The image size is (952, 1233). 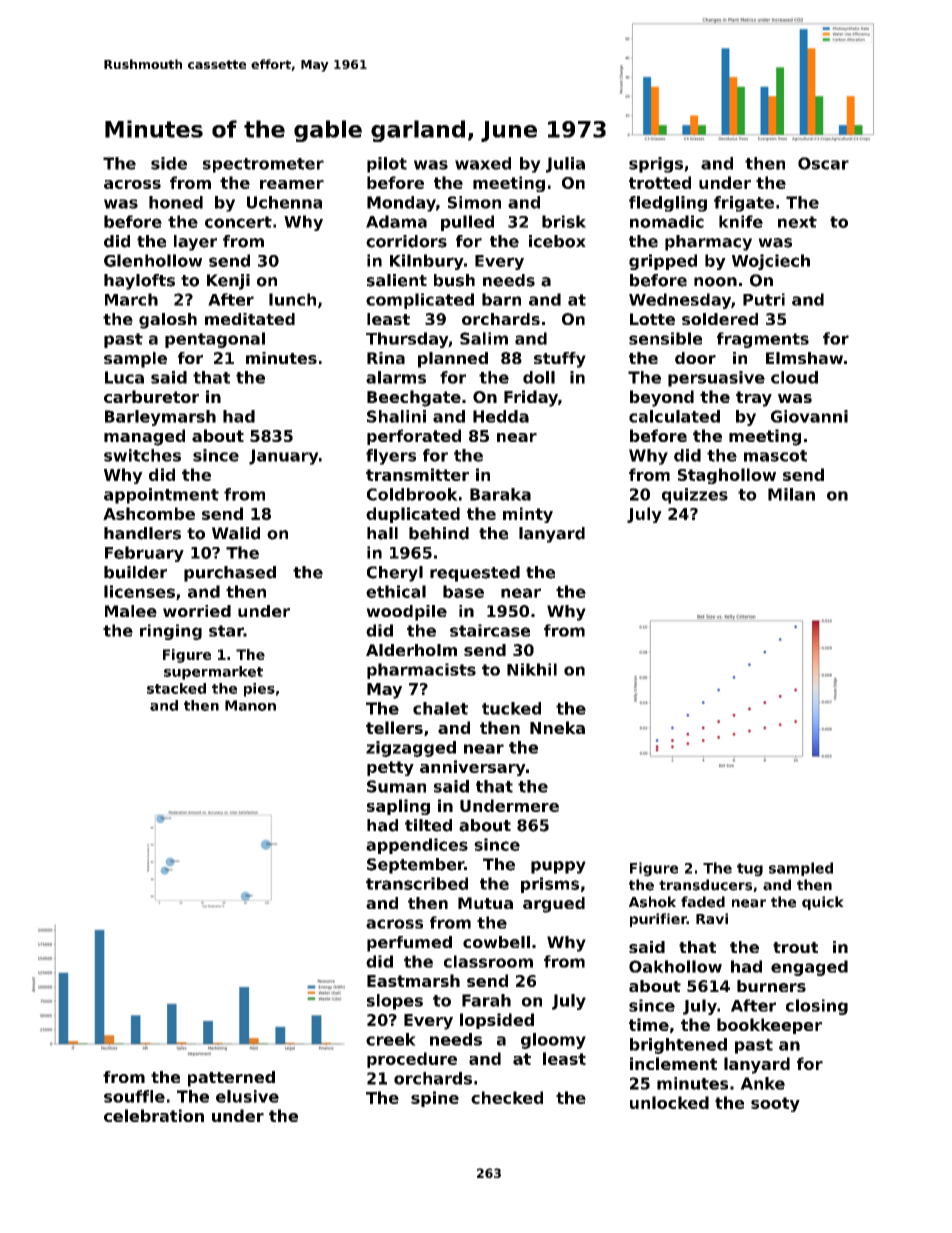 I want to click on quizzes, so click(x=695, y=496).
